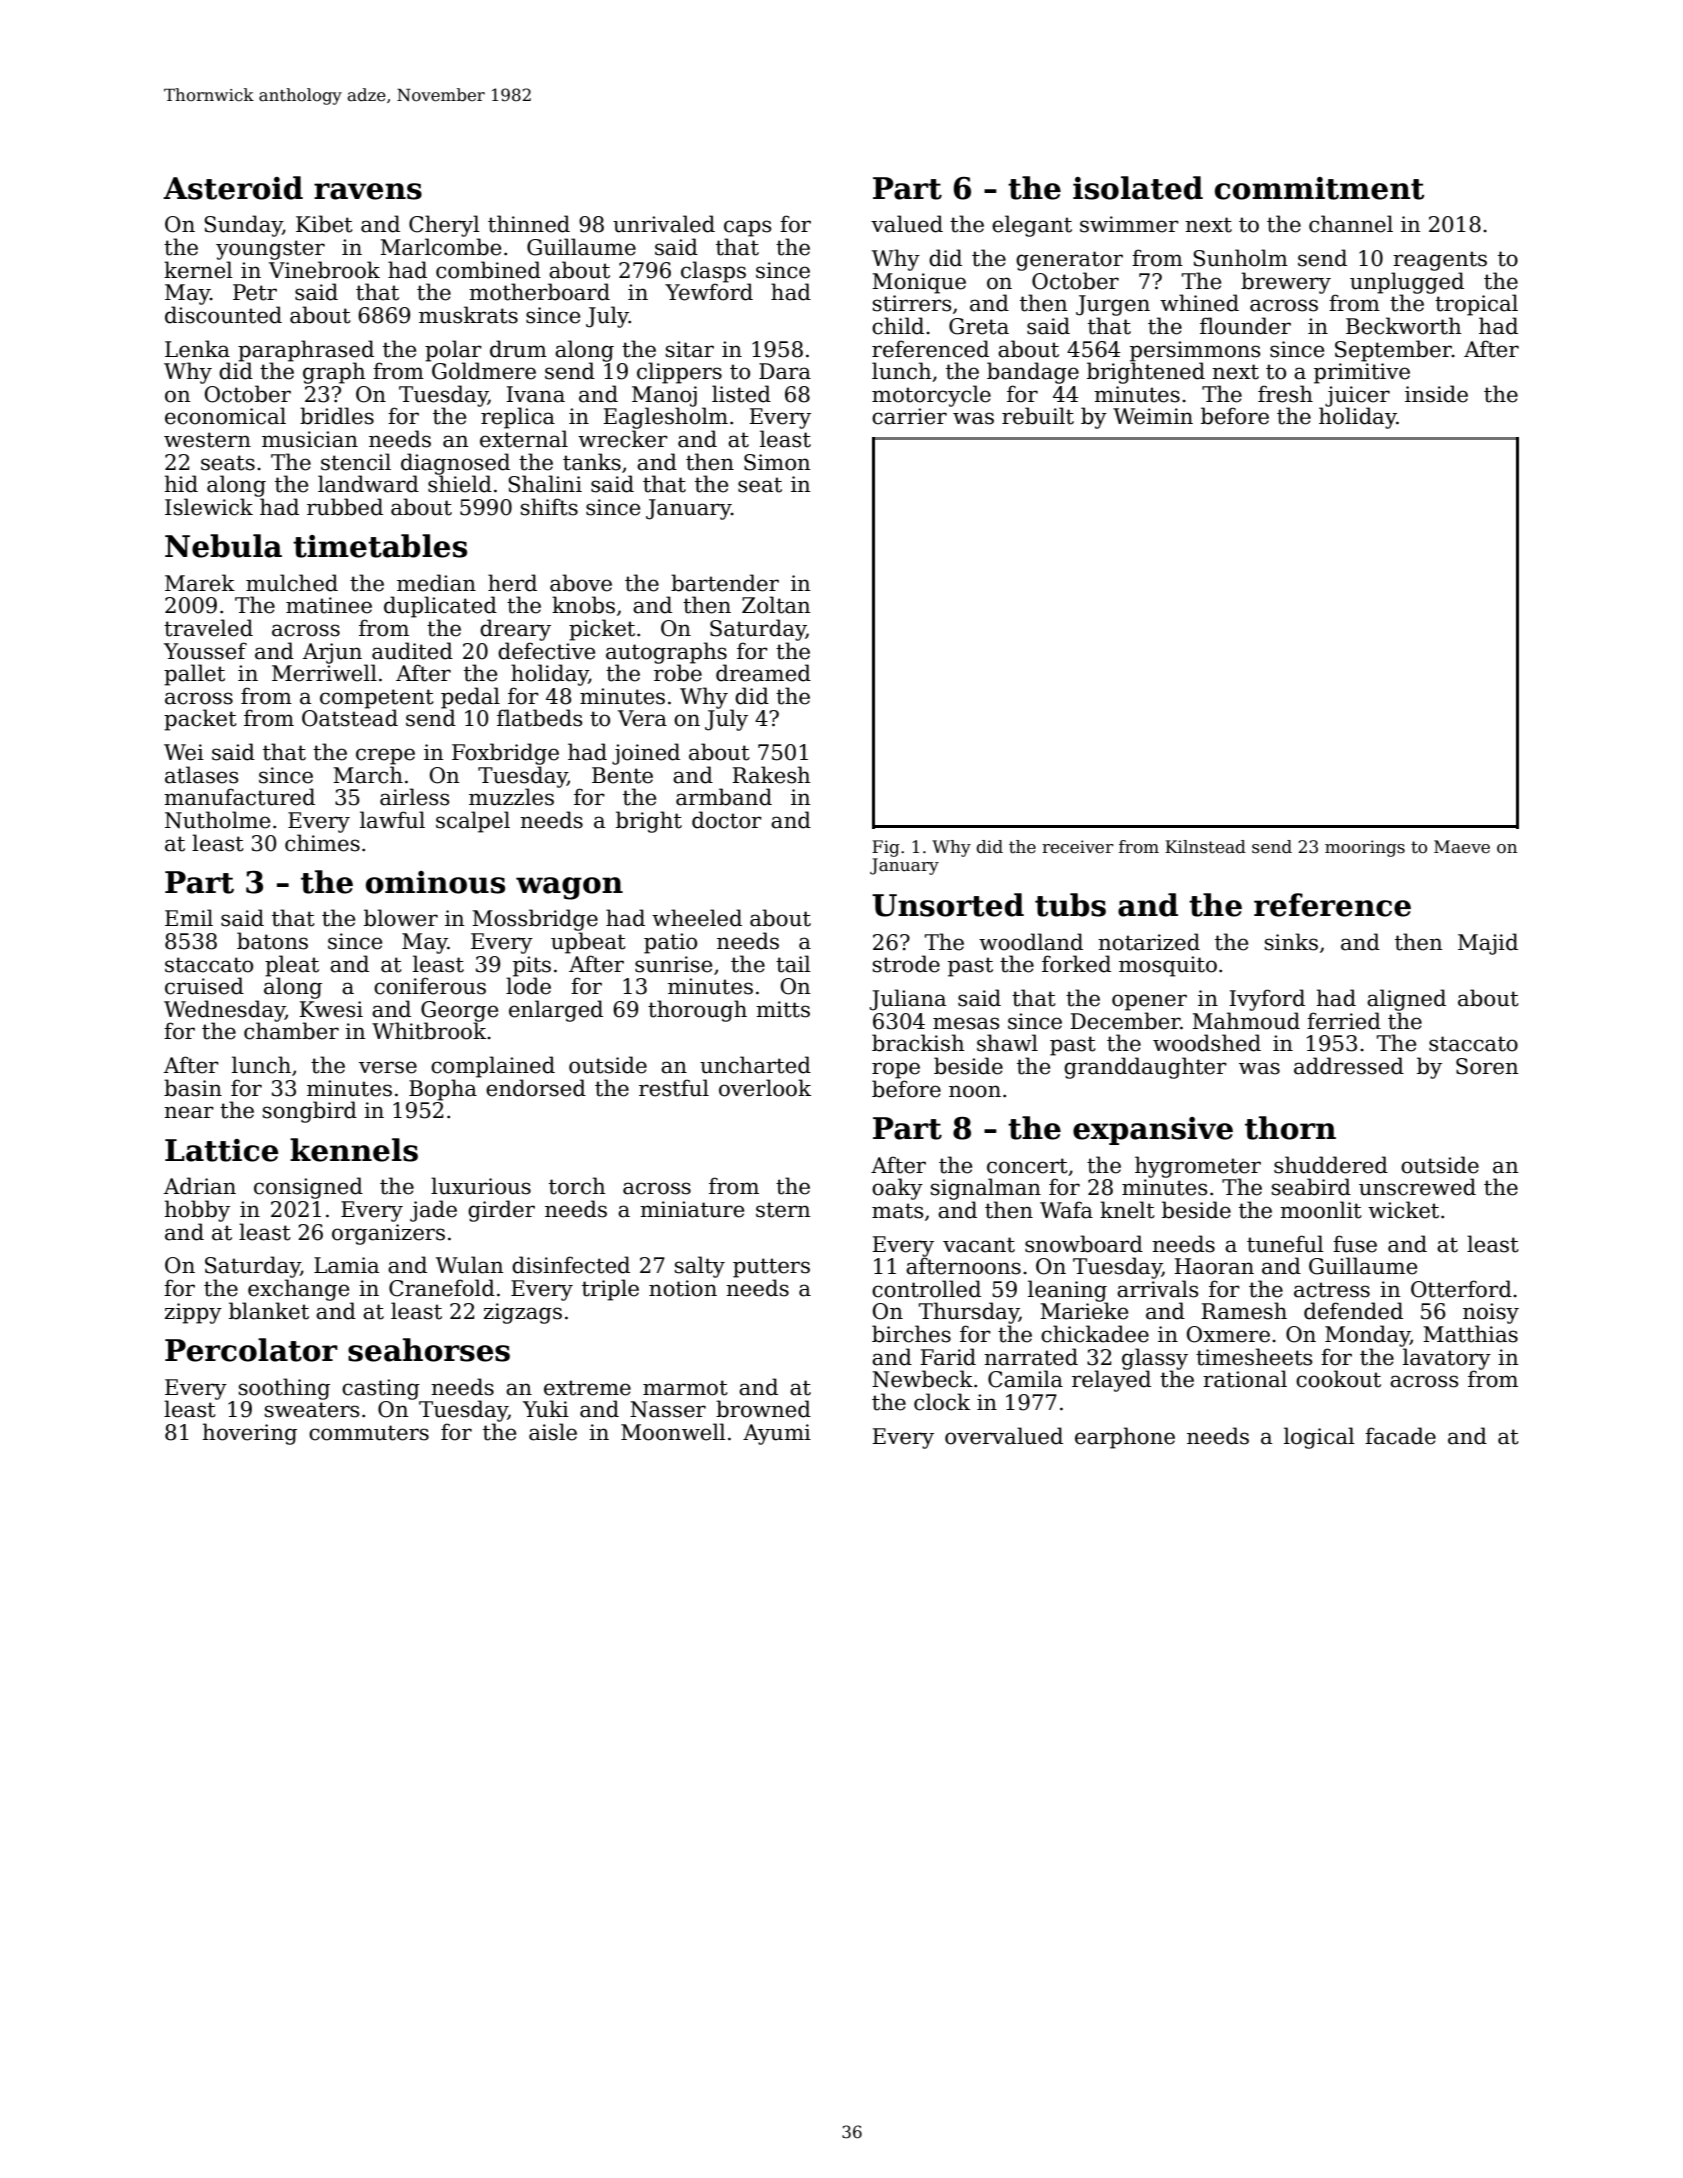 This document has width=1683, height=2178. What do you see at coordinates (181, 484) in the document?
I see `hid` at bounding box center [181, 484].
